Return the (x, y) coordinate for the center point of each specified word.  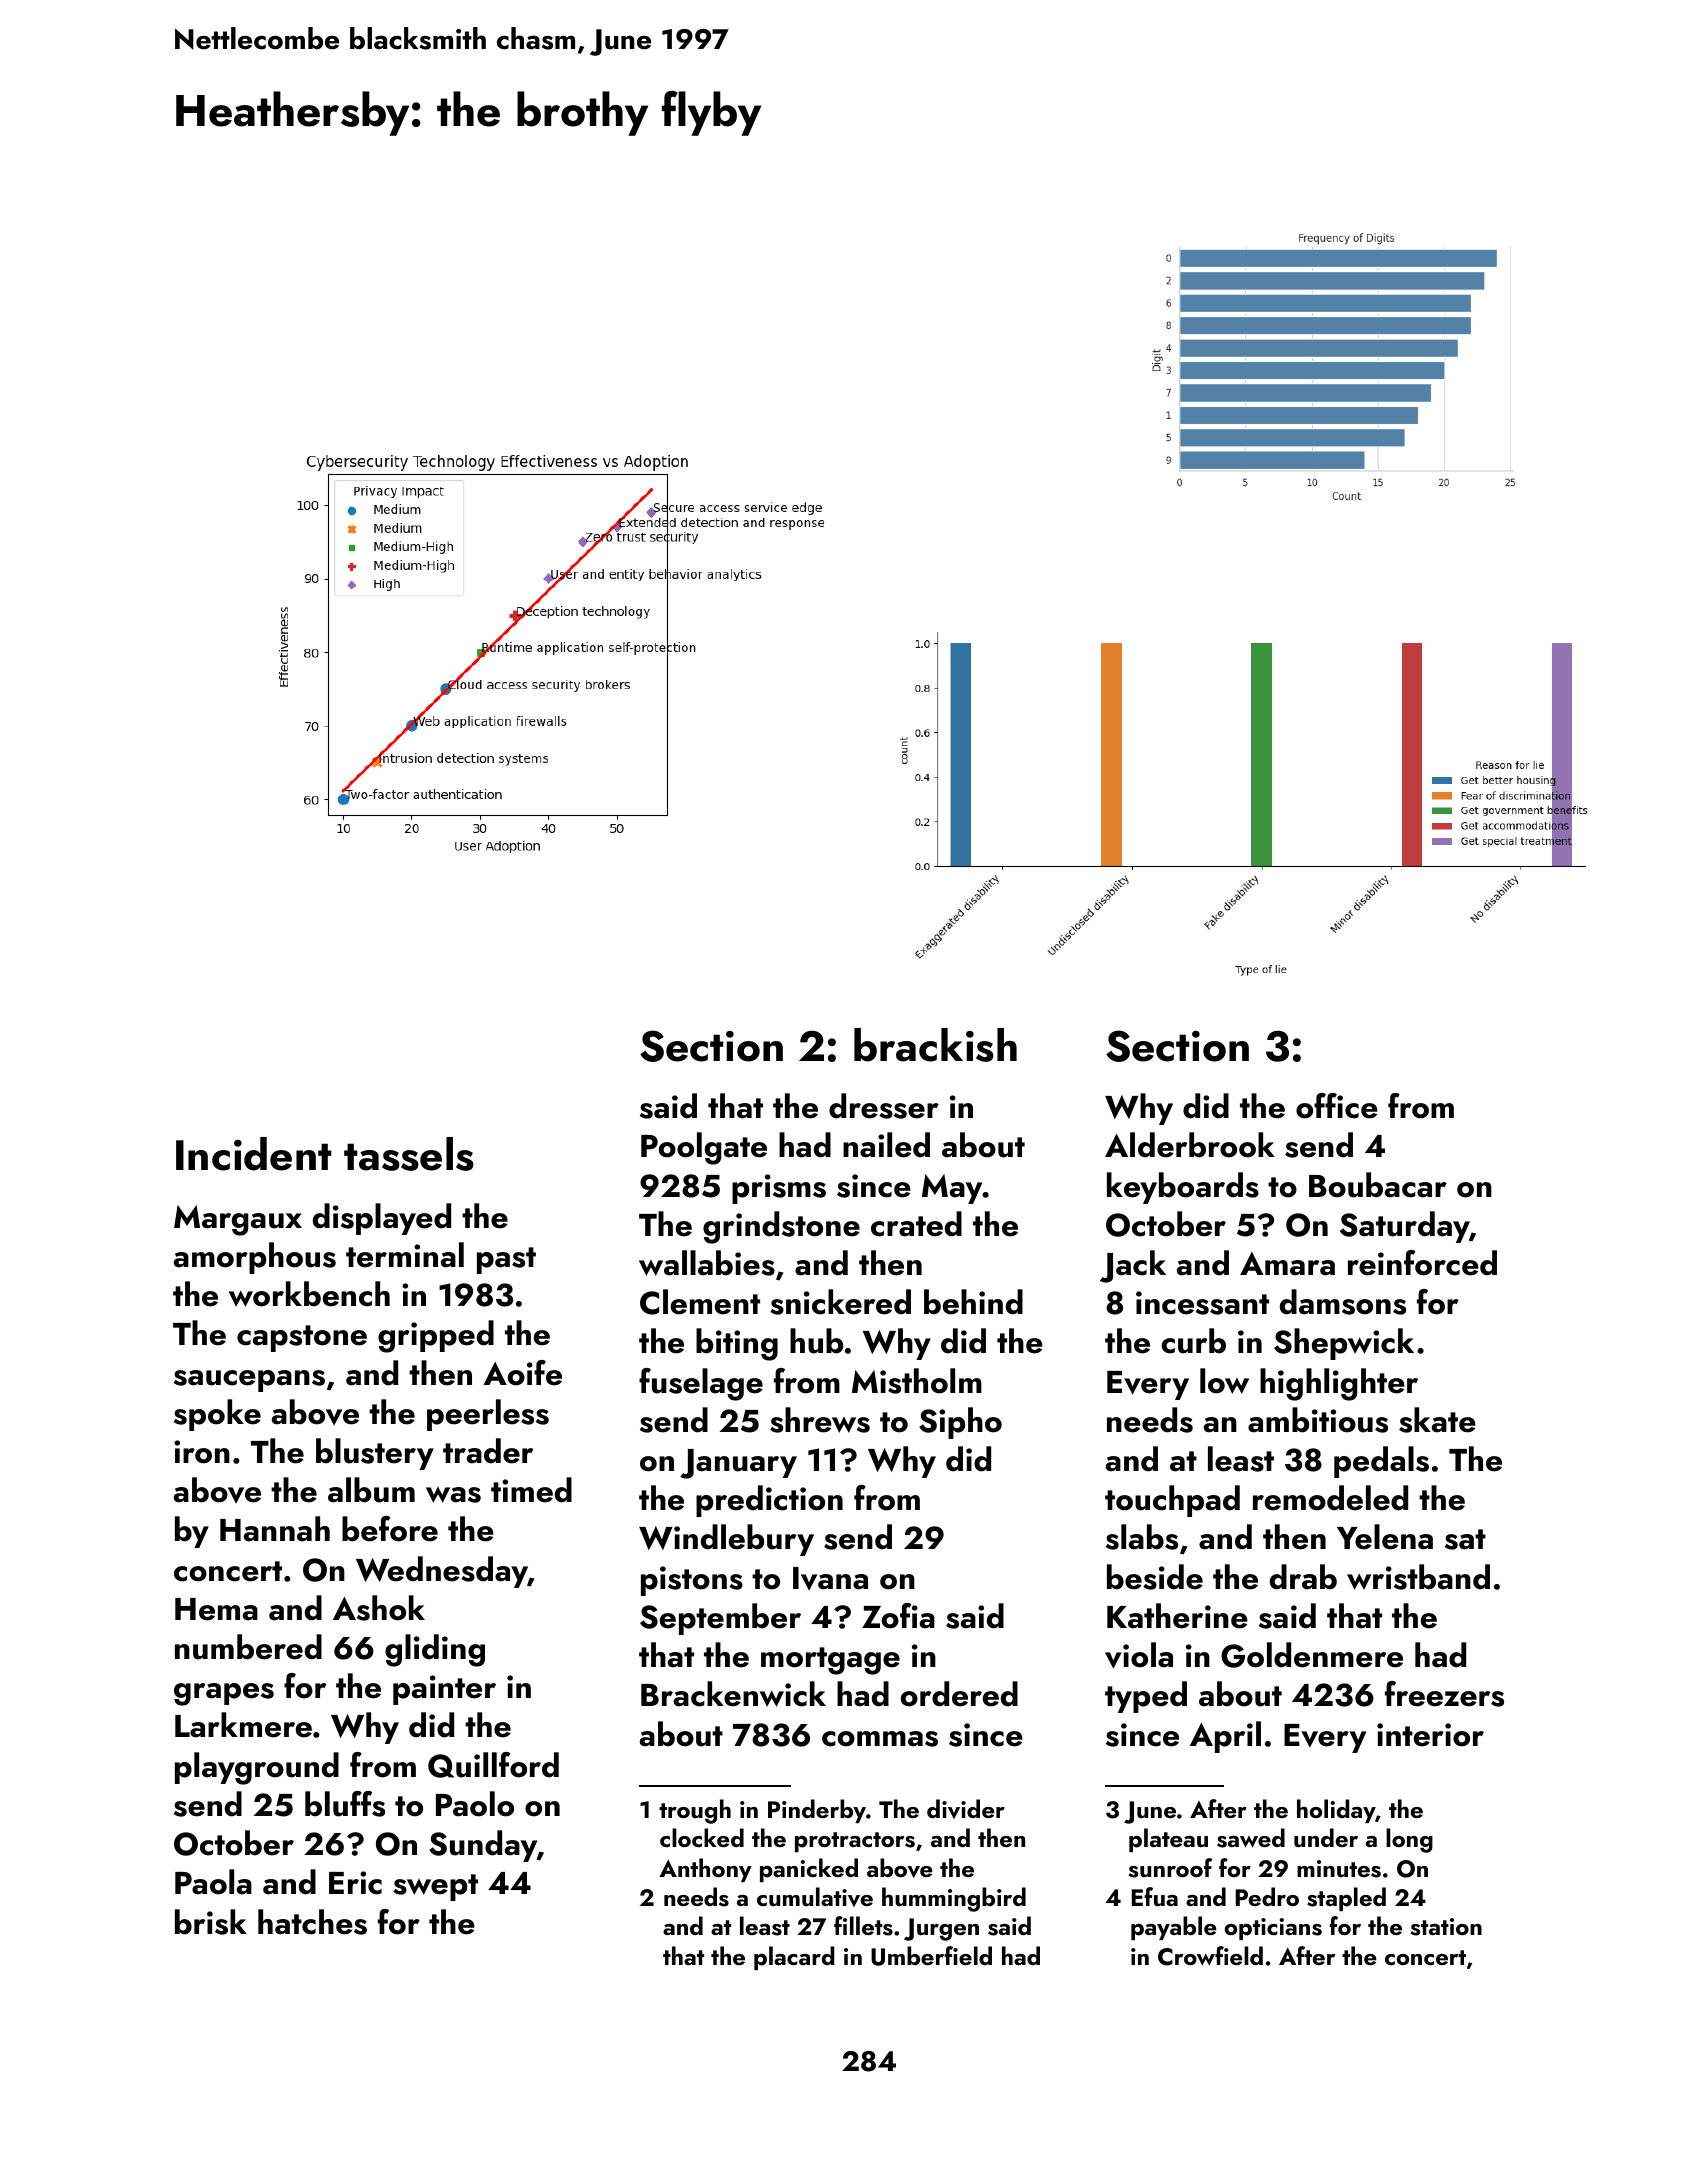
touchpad (1172, 1501)
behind (973, 1302)
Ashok (379, 1608)
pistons (692, 1581)
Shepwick (1344, 1344)
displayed (382, 1219)
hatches (312, 1922)
